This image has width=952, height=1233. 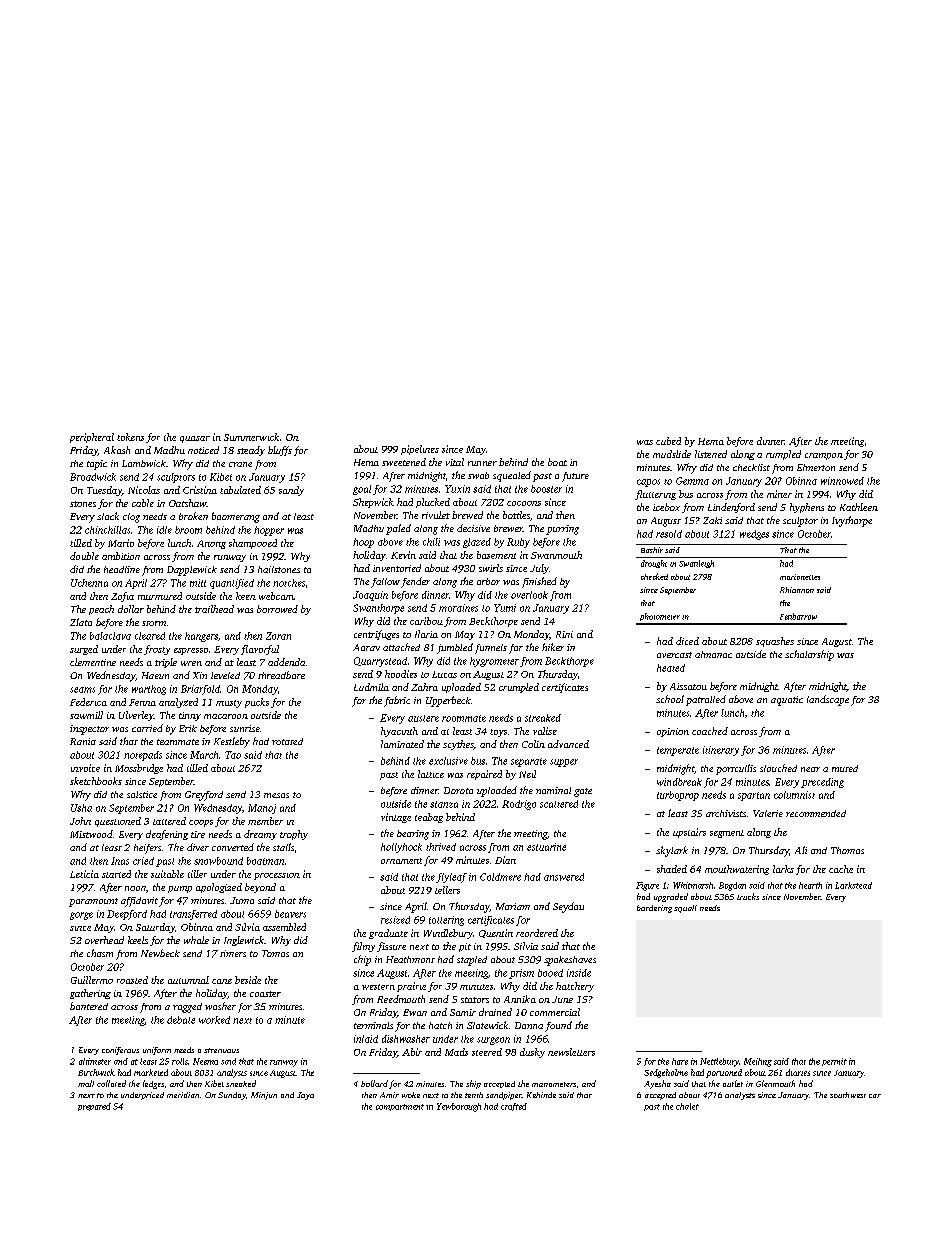 I want to click on Akash, so click(x=117, y=450).
